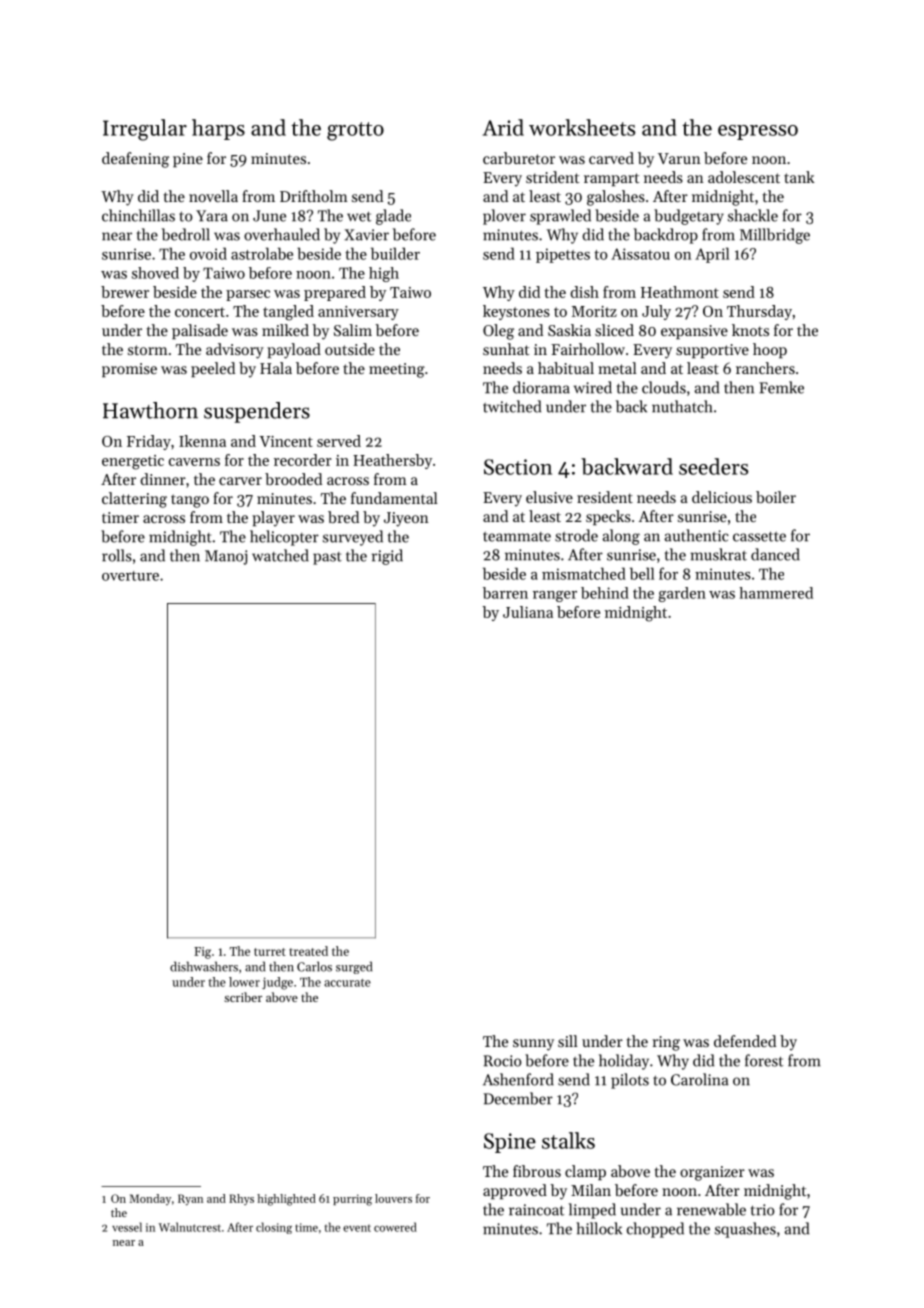  Describe the element at coordinates (682, 594) in the screenshot. I see `garden` at that location.
